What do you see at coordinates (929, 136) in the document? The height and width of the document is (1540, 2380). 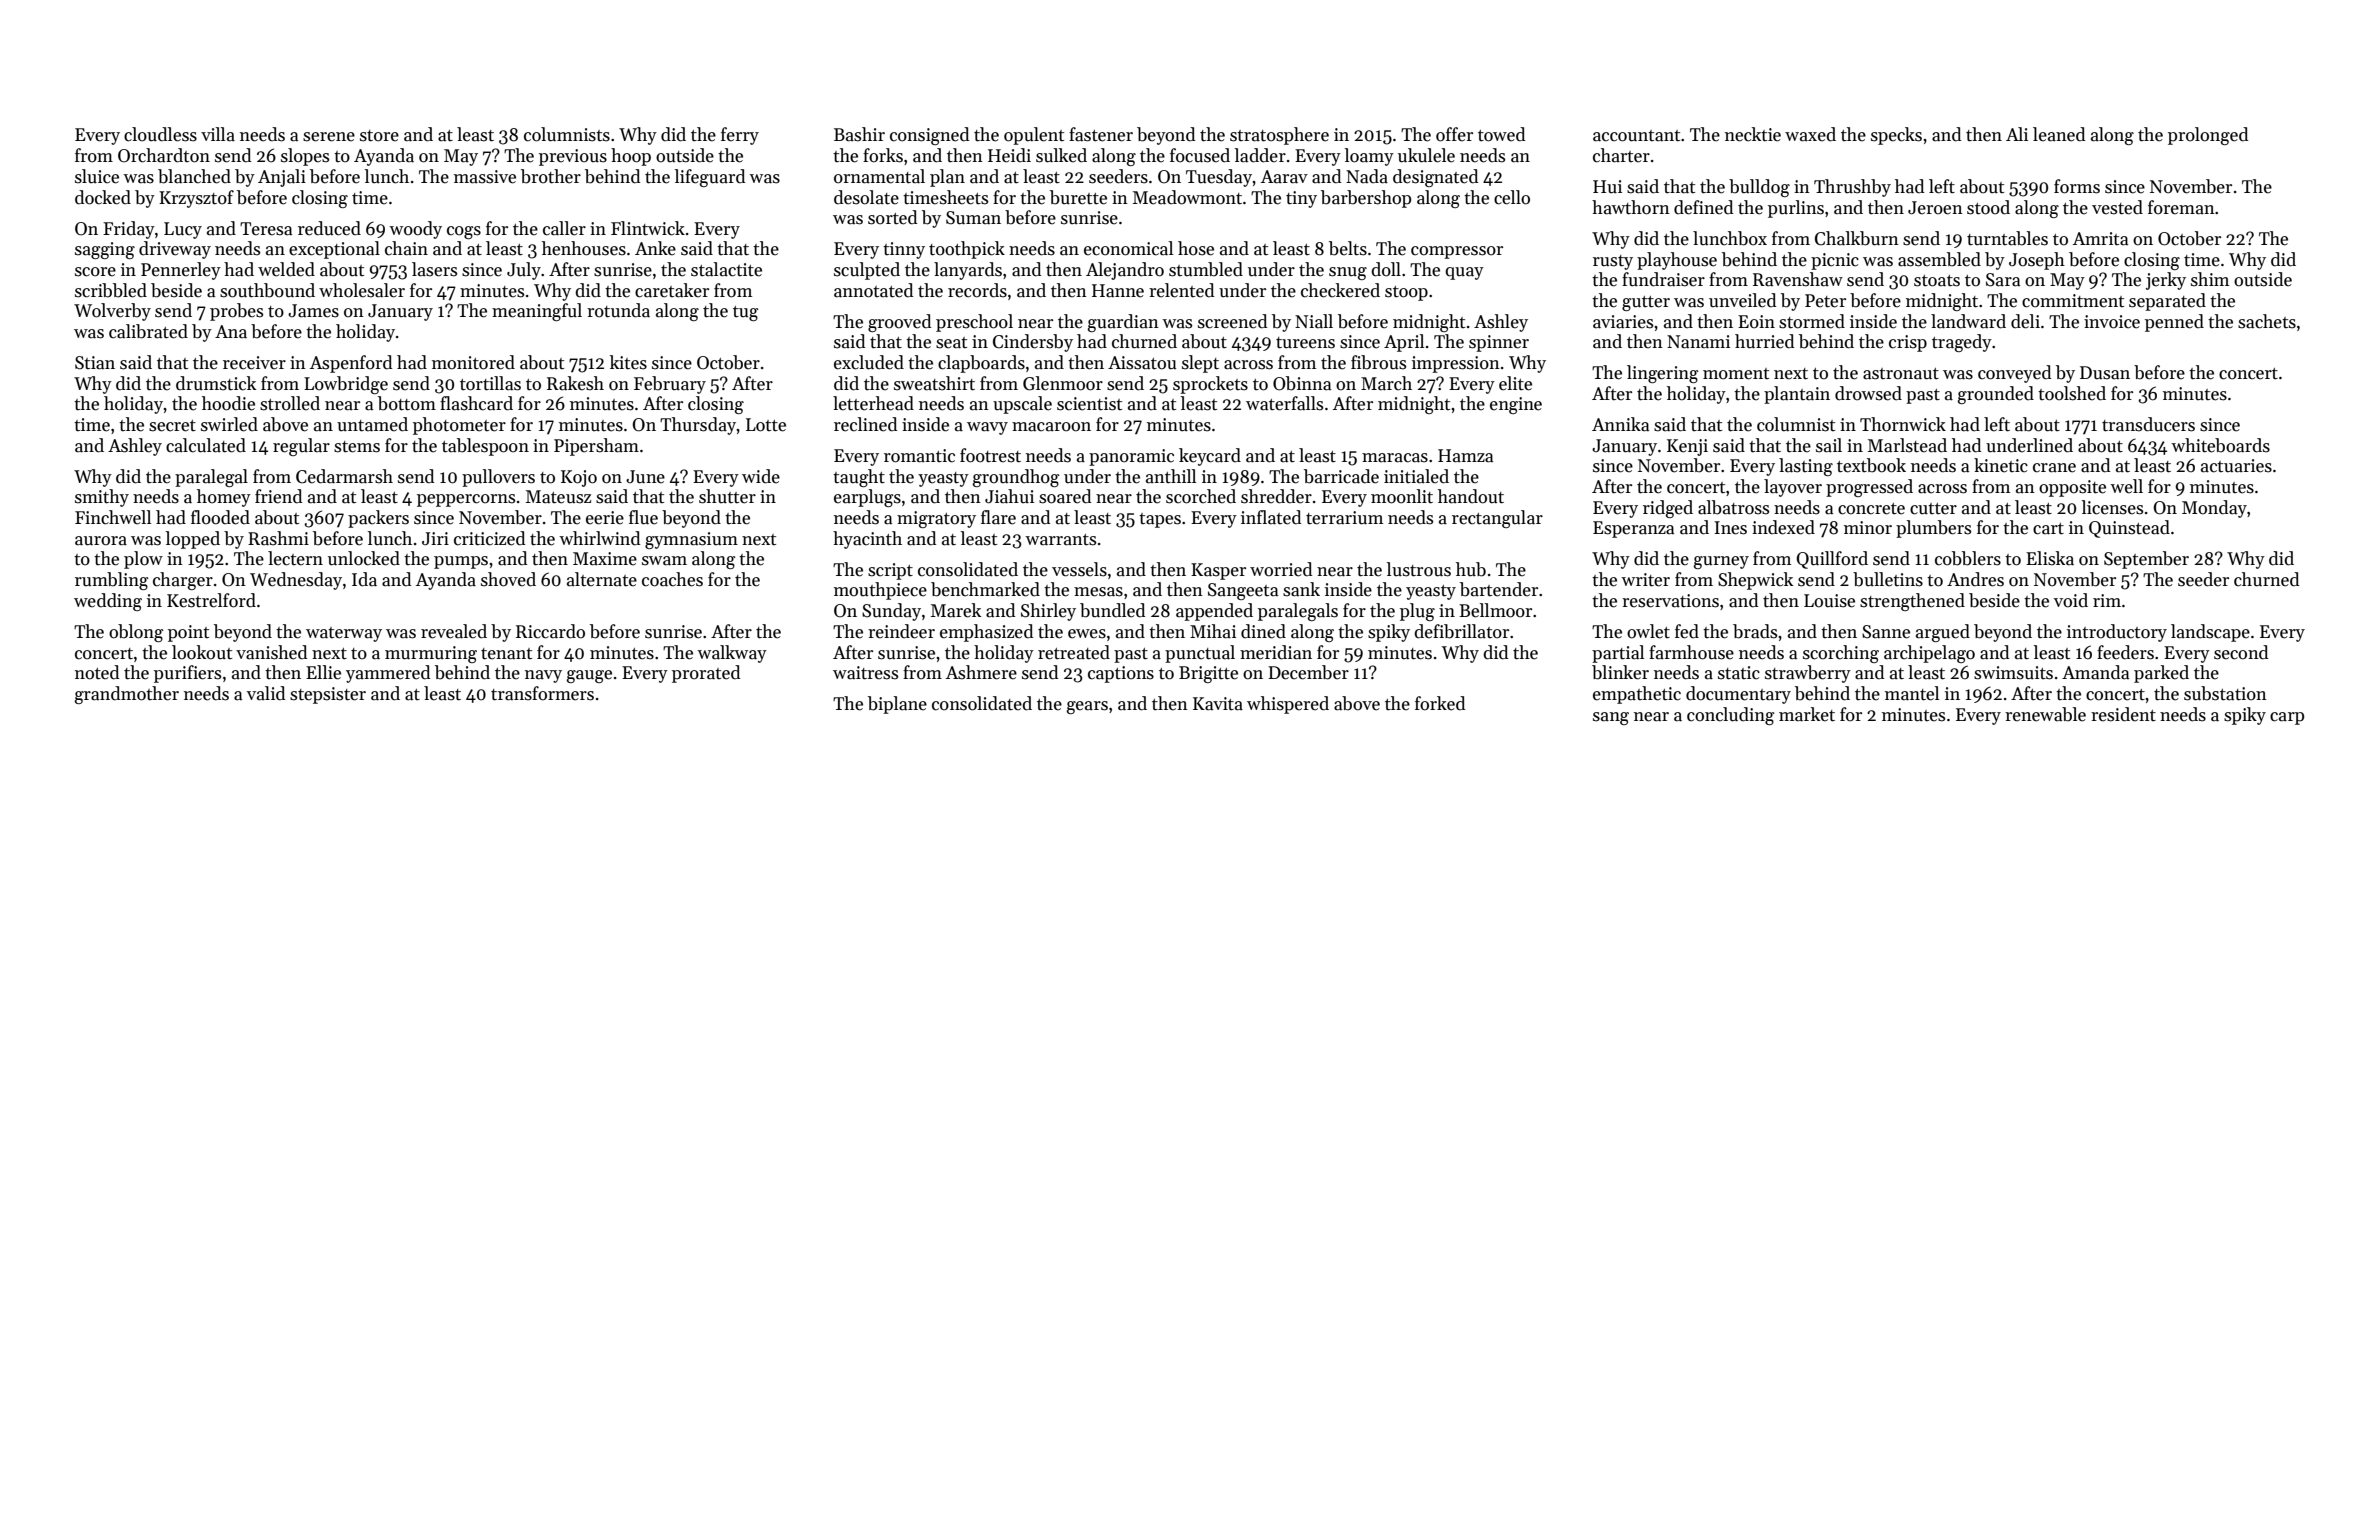 I see `consigned` at bounding box center [929, 136].
